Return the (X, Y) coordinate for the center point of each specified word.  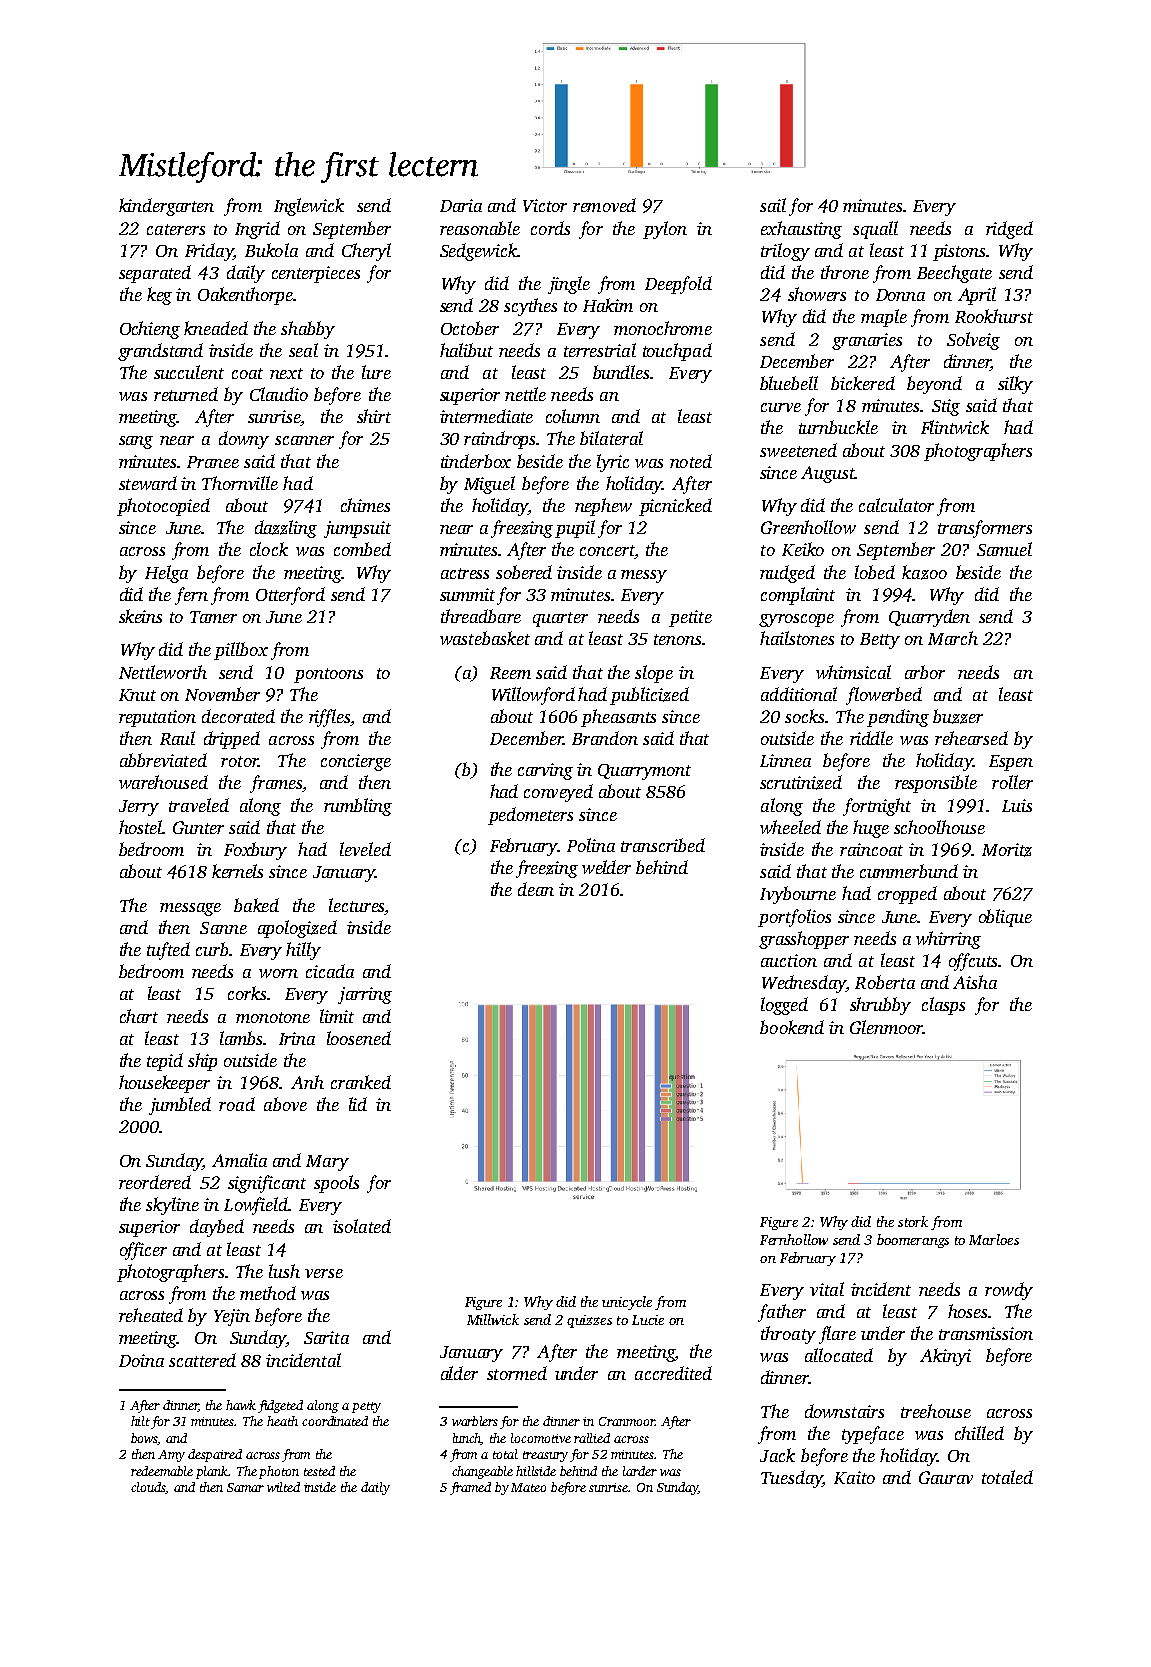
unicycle (627, 1303)
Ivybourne (798, 895)
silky (1015, 385)
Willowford (533, 696)
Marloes (994, 1239)
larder (640, 1471)
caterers (176, 229)
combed (362, 549)
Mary (327, 1163)
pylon (665, 230)
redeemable (162, 1471)
